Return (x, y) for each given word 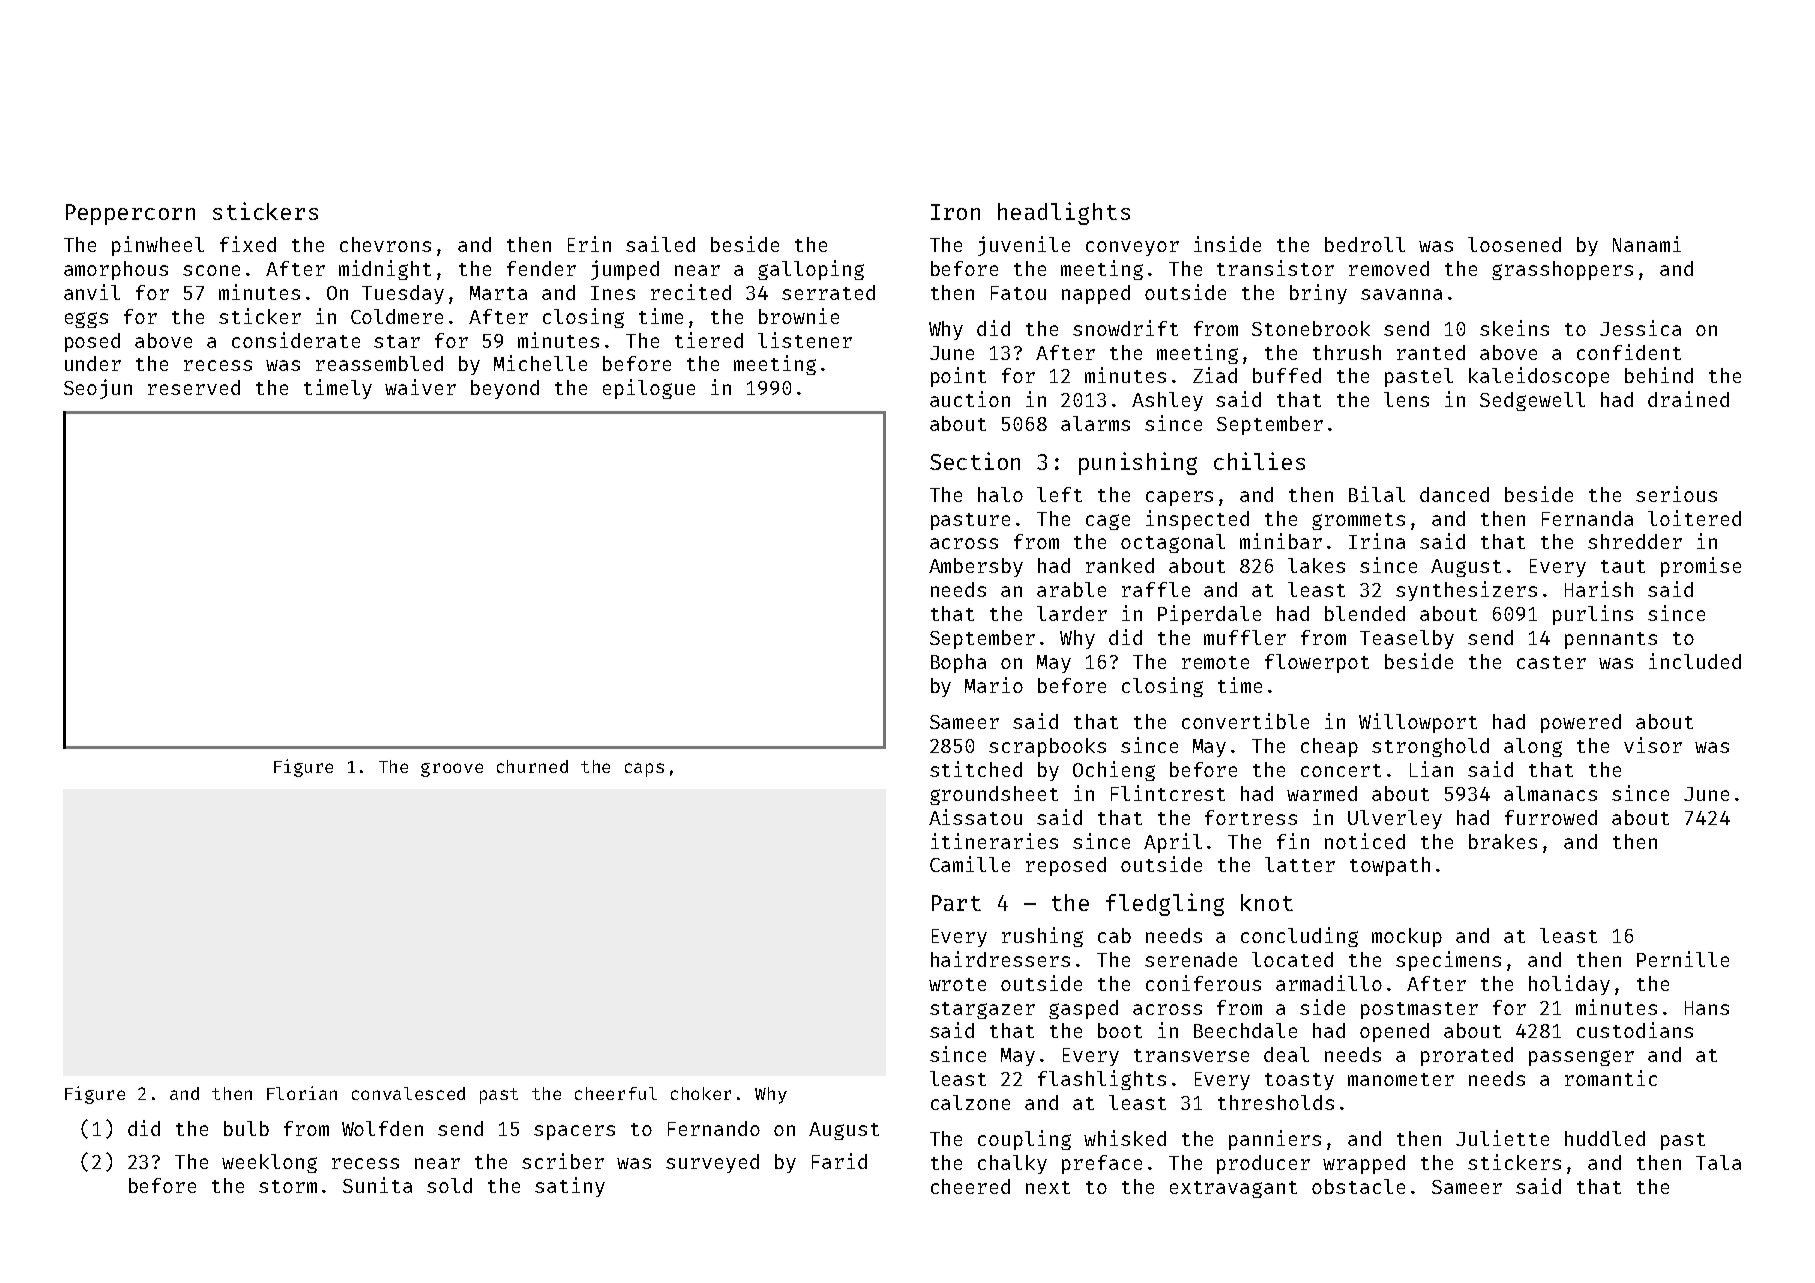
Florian (302, 1093)
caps (644, 770)
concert (1341, 770)
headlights (1064, 213)
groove (452, 770)
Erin (589, 244)
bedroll (1365, 244)
